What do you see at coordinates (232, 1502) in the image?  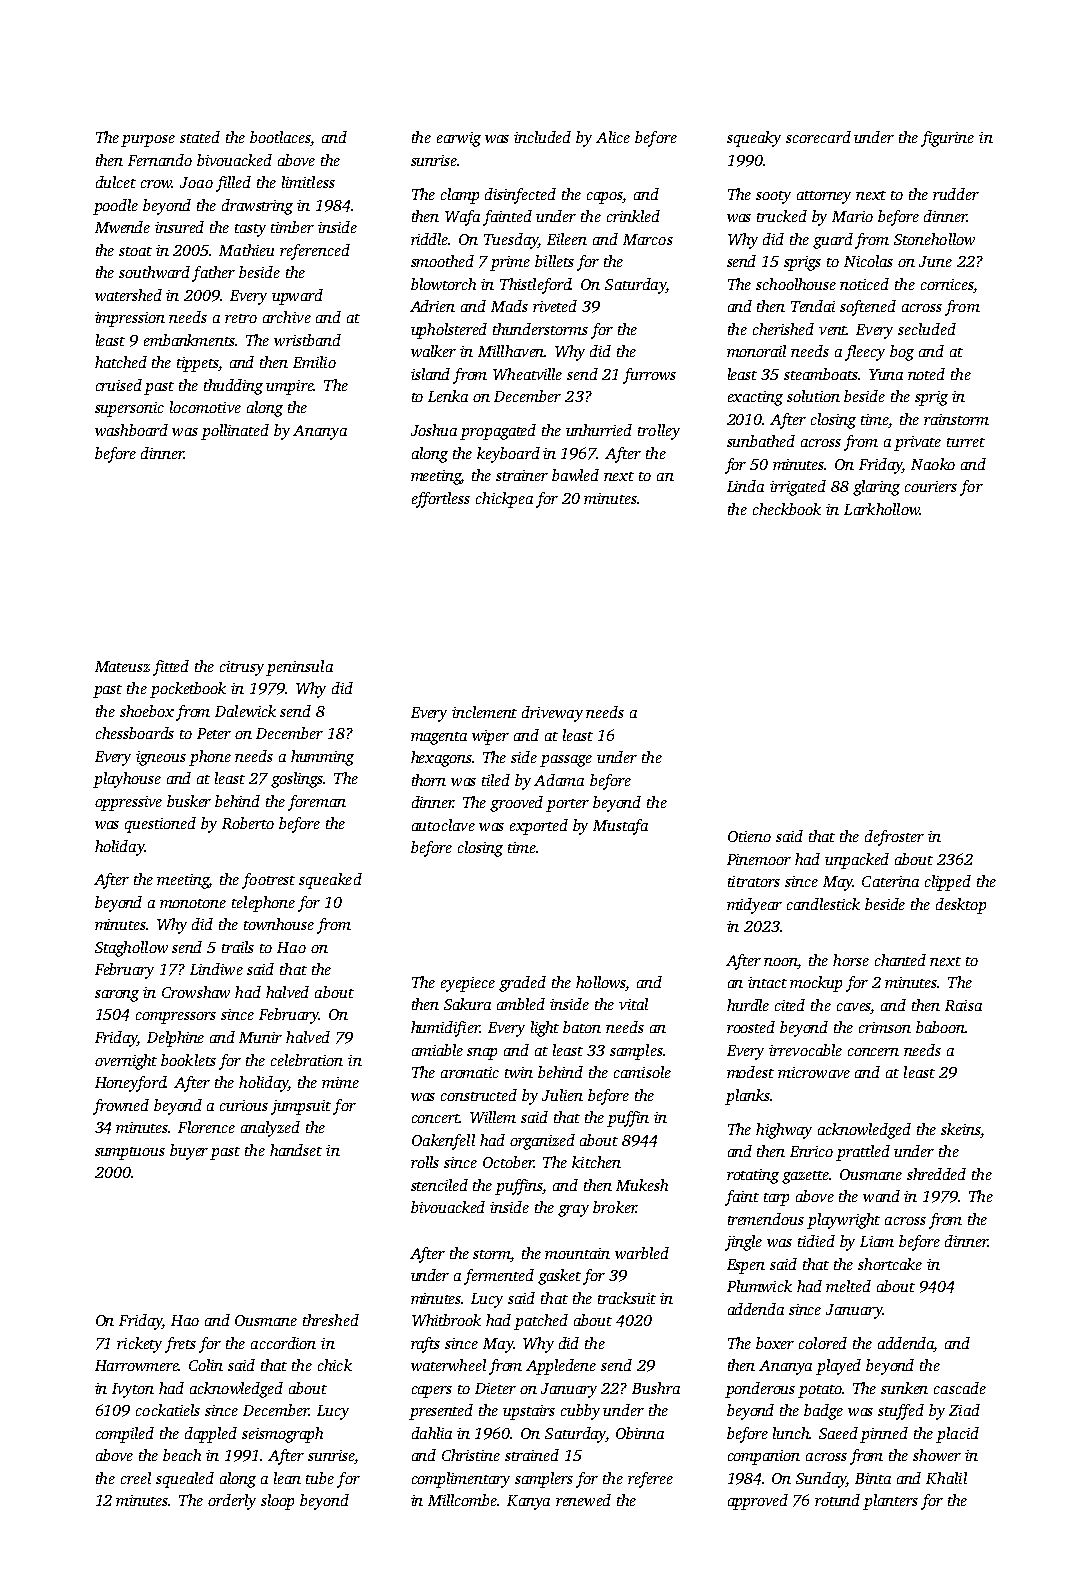 I see `orderly` at bounding box center [232, 1502].
